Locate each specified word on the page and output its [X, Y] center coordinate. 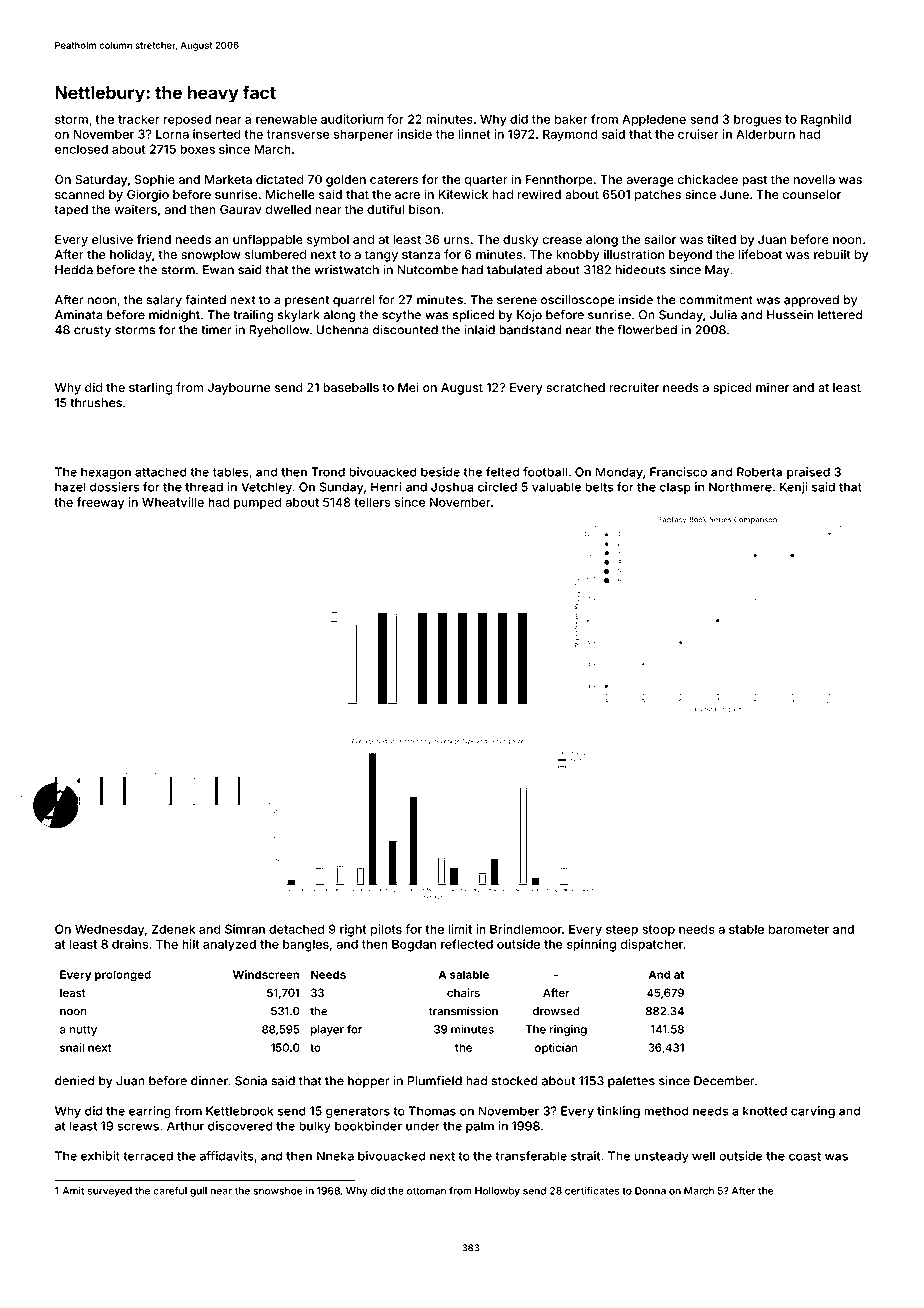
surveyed [110, 1192]
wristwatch [346, 270]
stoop [658, 930]
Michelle [290, 194]
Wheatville [173, 502]
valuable [556, 487]
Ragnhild [826, 120]
